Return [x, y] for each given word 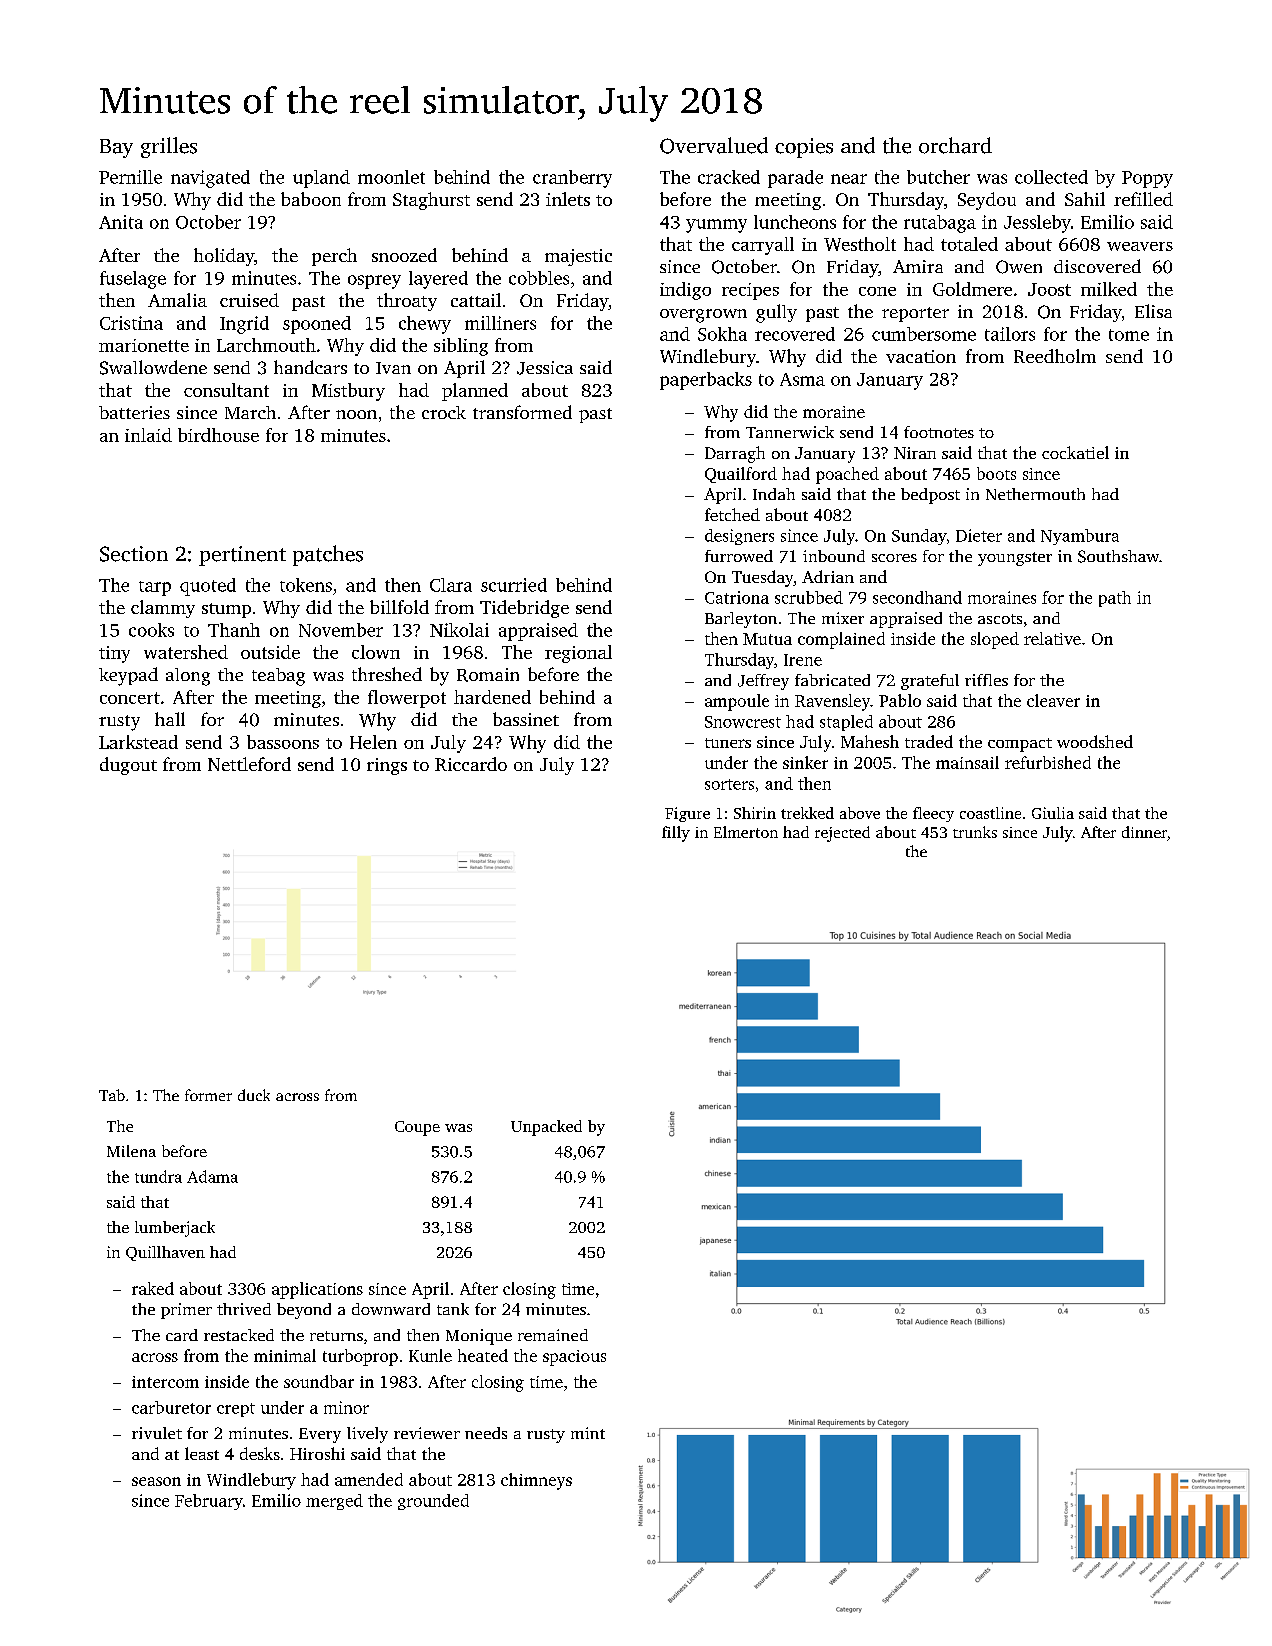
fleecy [933, 814]
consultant [226, 390]
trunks [975, 832]
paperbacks [706, 381]
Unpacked [546, 1128]
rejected [842, 834]
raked [153, 1288]
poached [847, 475]
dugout [128, 766]
